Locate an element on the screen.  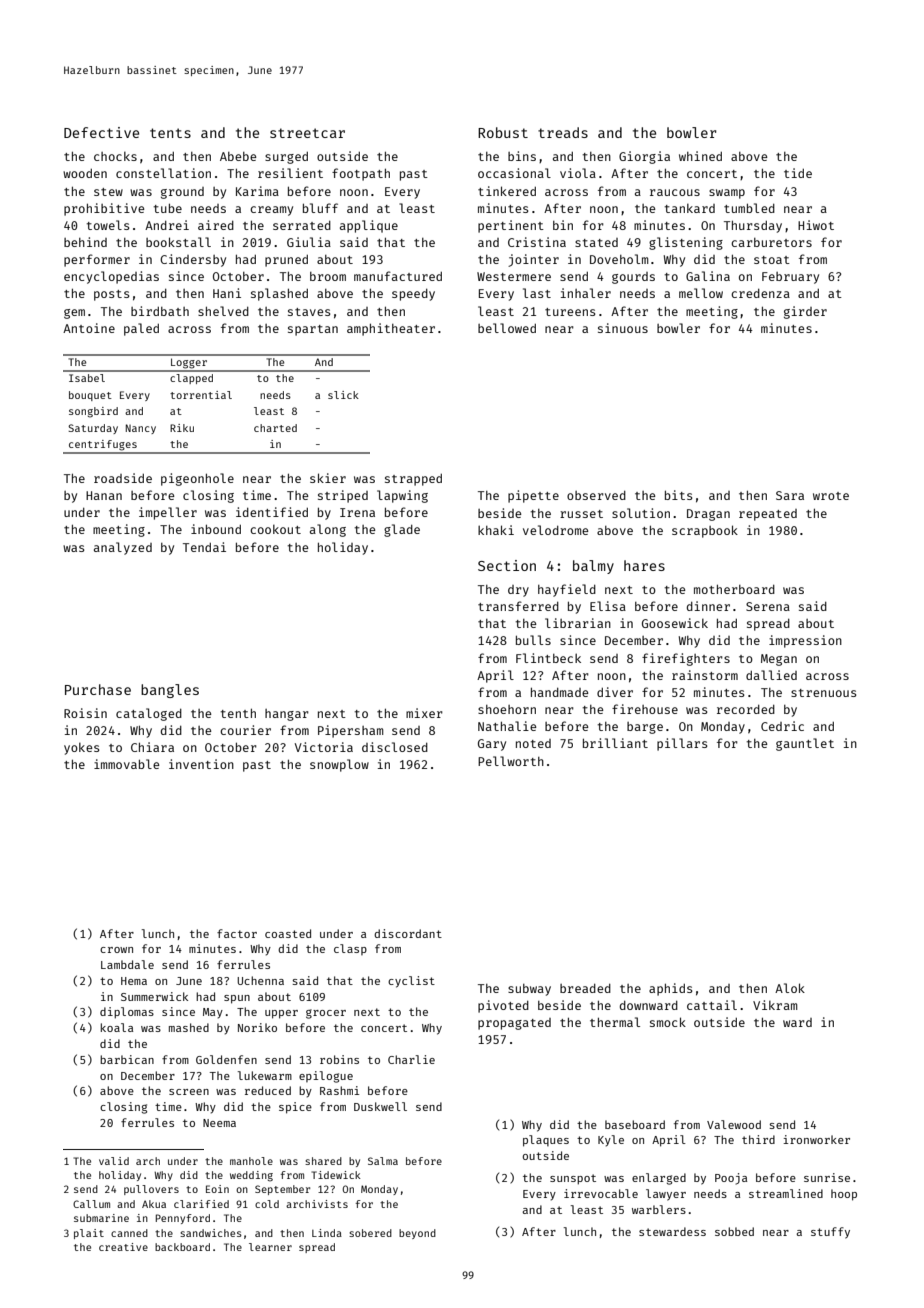
Giorgia is located at coordinates (644, 157).
